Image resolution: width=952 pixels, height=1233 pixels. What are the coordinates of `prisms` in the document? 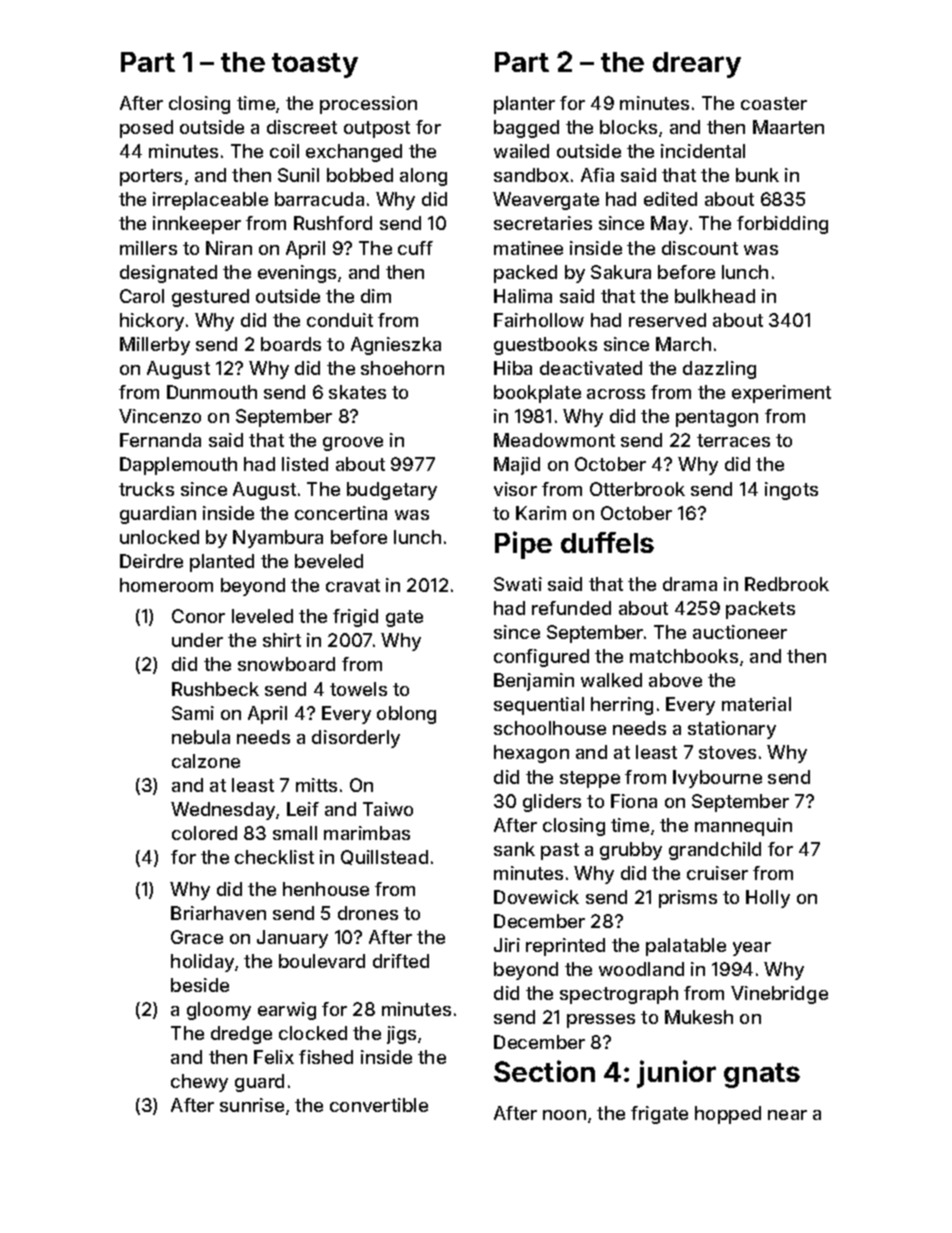 It's located at (688, 899).
